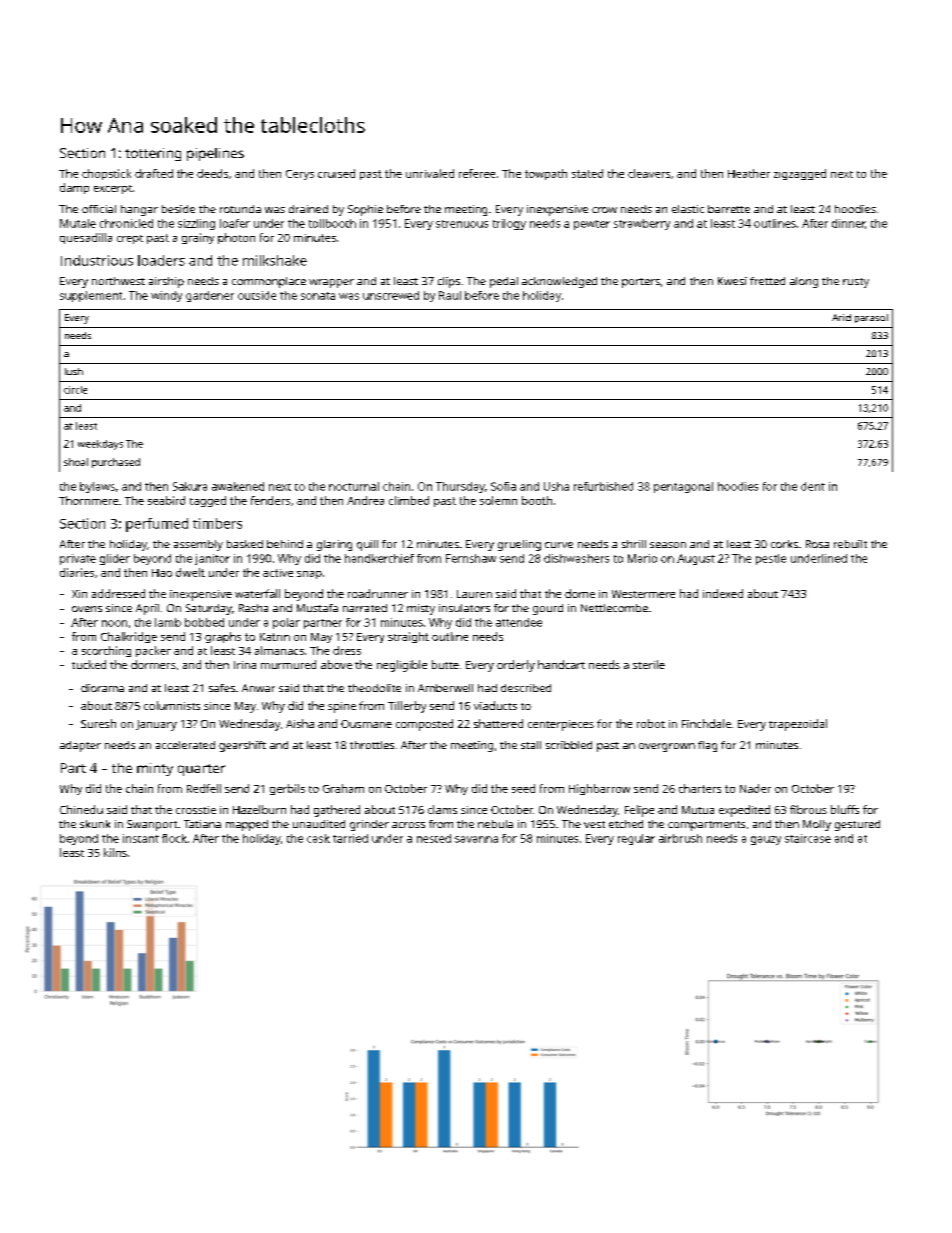 This screenshot has height=1233, width=952. What do you see at coordinates (350, 838) in the screenshot?
I see `tarried` at bounding box center [350, 838].
